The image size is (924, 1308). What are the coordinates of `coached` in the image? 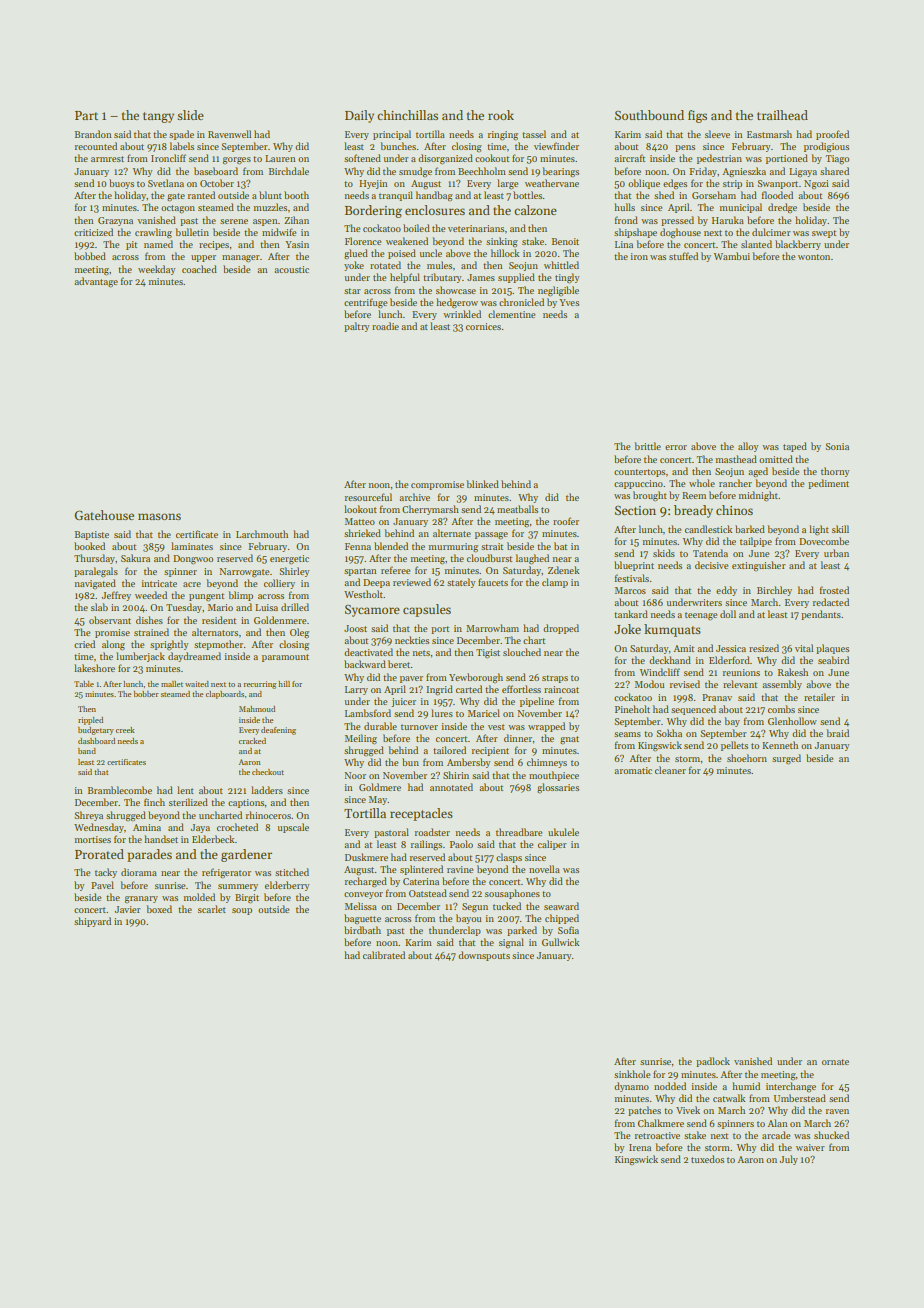 It's located at (199, 269).
